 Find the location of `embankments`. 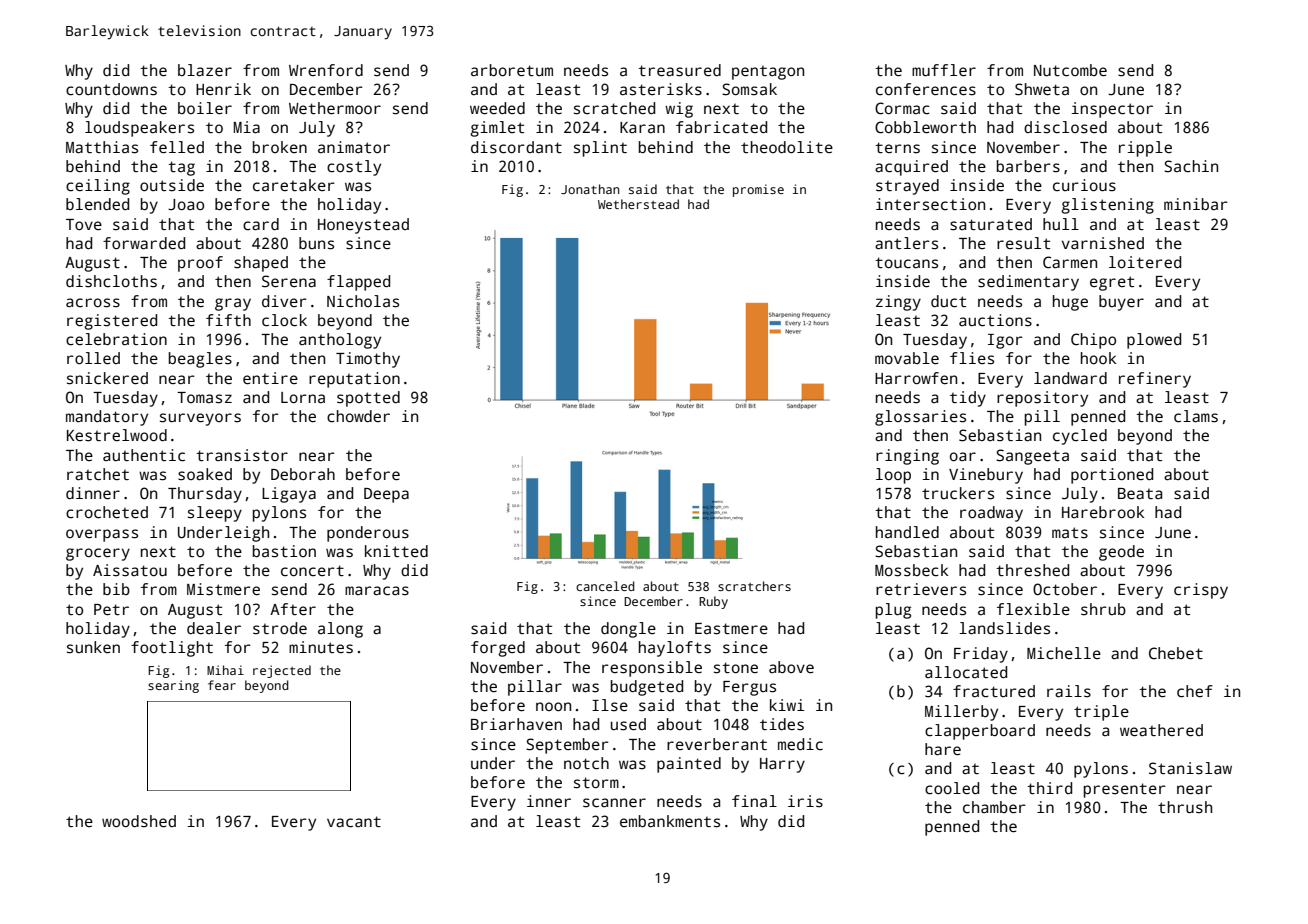

embankments is located at coordinates (670, 821).
